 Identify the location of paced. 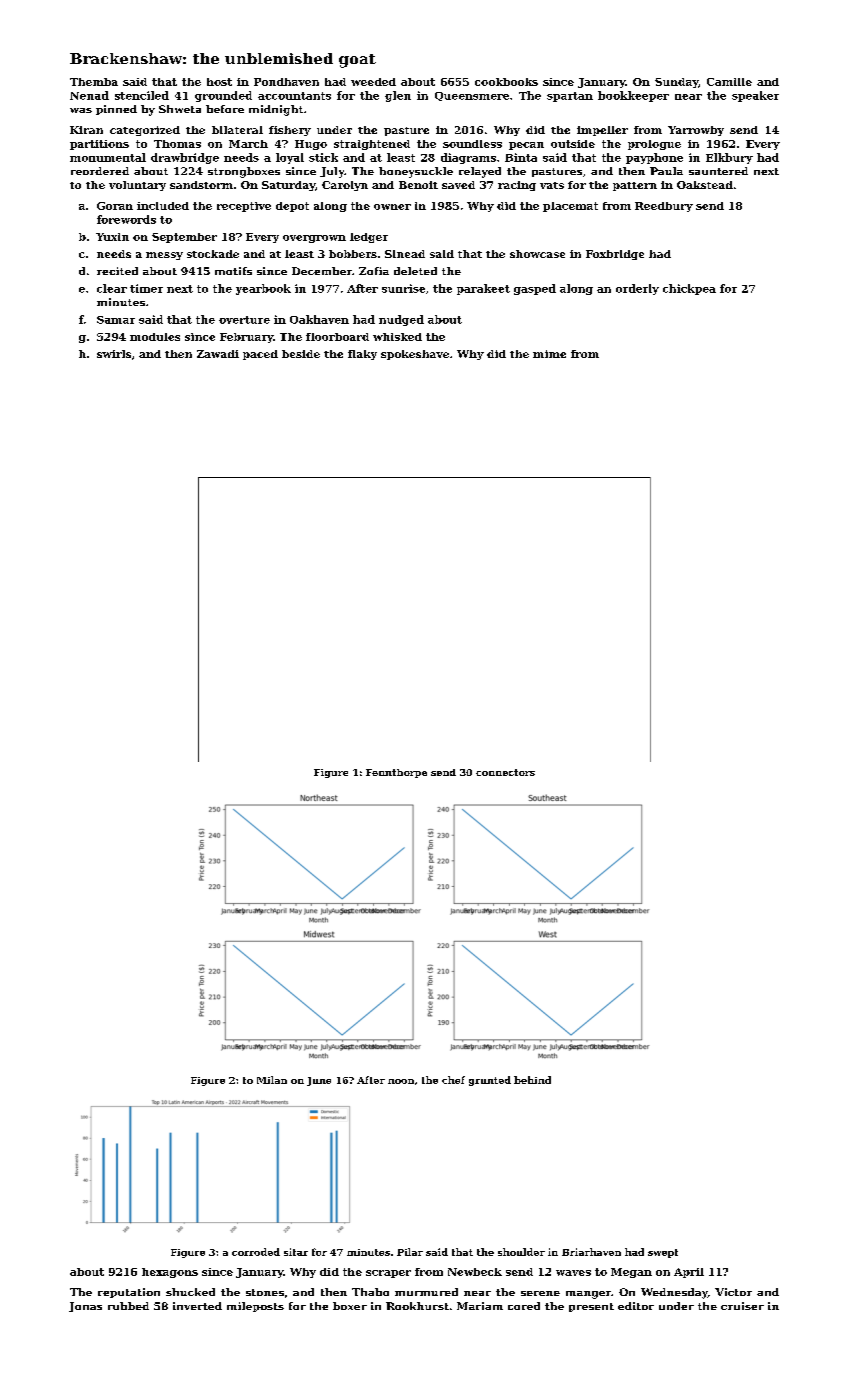
(260, 355).
